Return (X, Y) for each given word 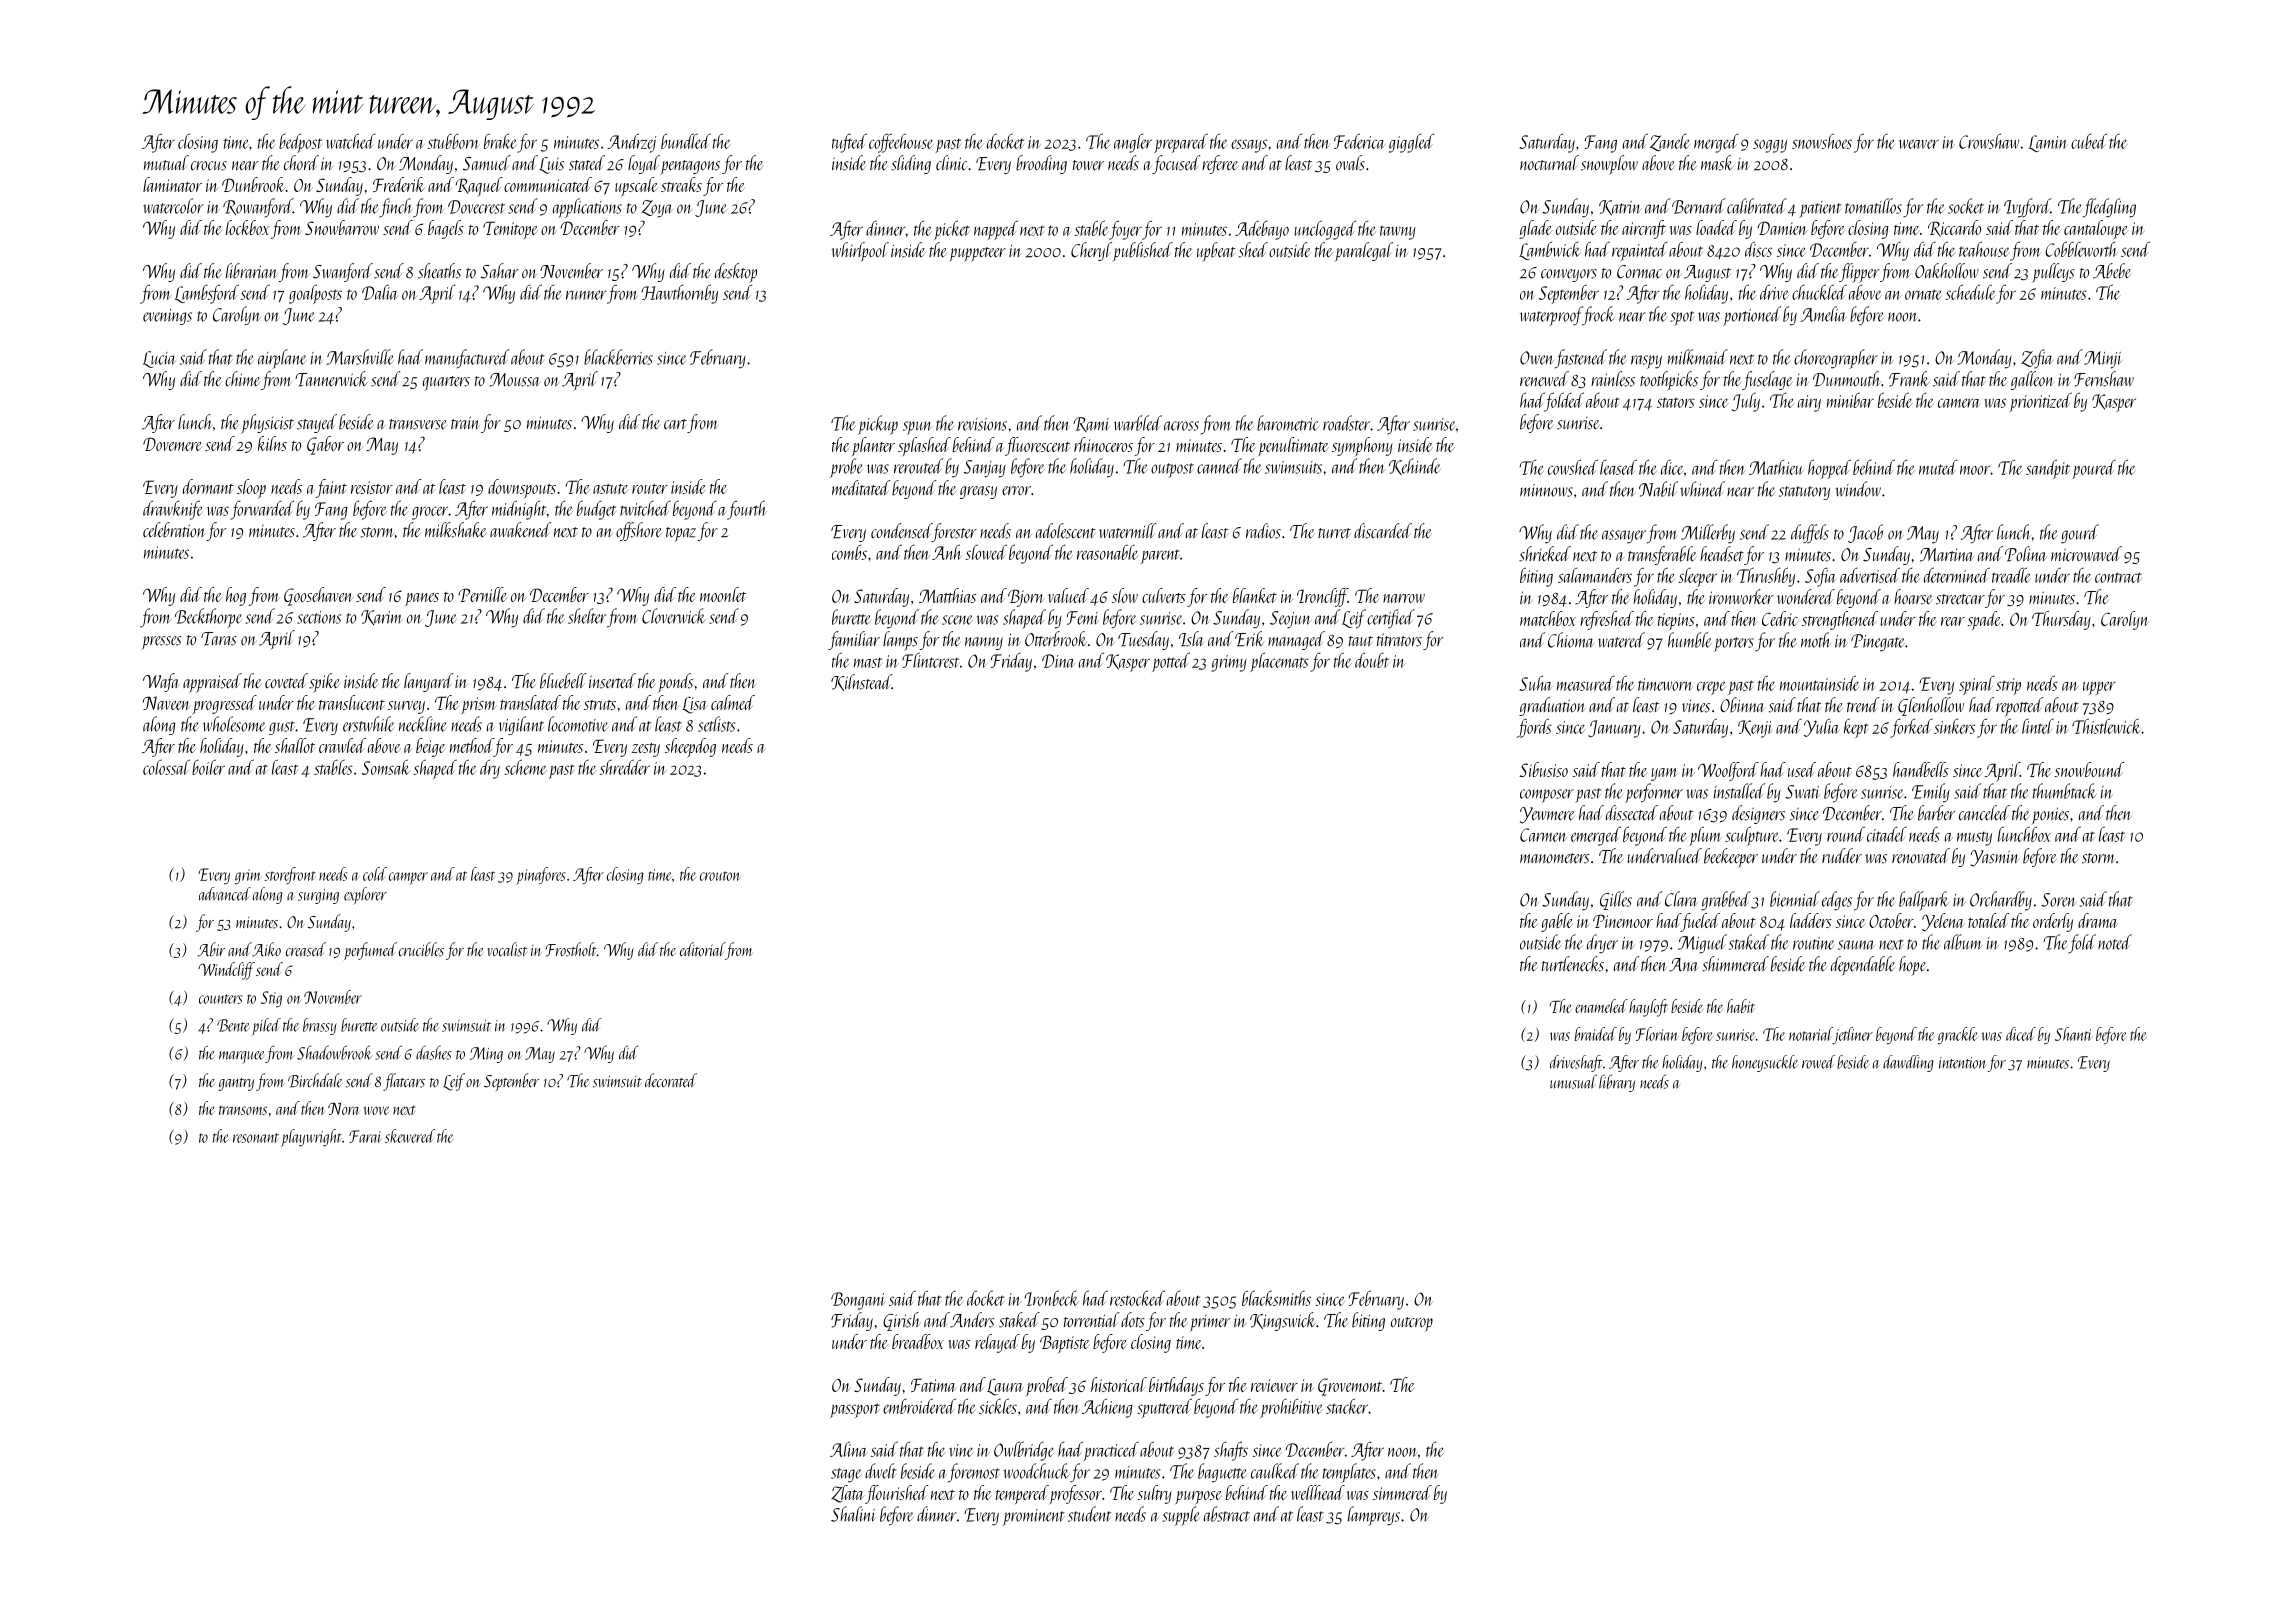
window (1858, 489)
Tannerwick (331, 379)
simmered (1402, 1492)
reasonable (1107, 552)
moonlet (723, 594)
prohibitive (1291, 1408)
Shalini (853, 1514)
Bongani (858, 1301)
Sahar (500, 271)
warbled (1138, 423)
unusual (1573, 1081)
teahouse (1984, 249)
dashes (434, 1052)
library (1617, 1083)
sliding (911, 164)
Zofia (2037, 358)
